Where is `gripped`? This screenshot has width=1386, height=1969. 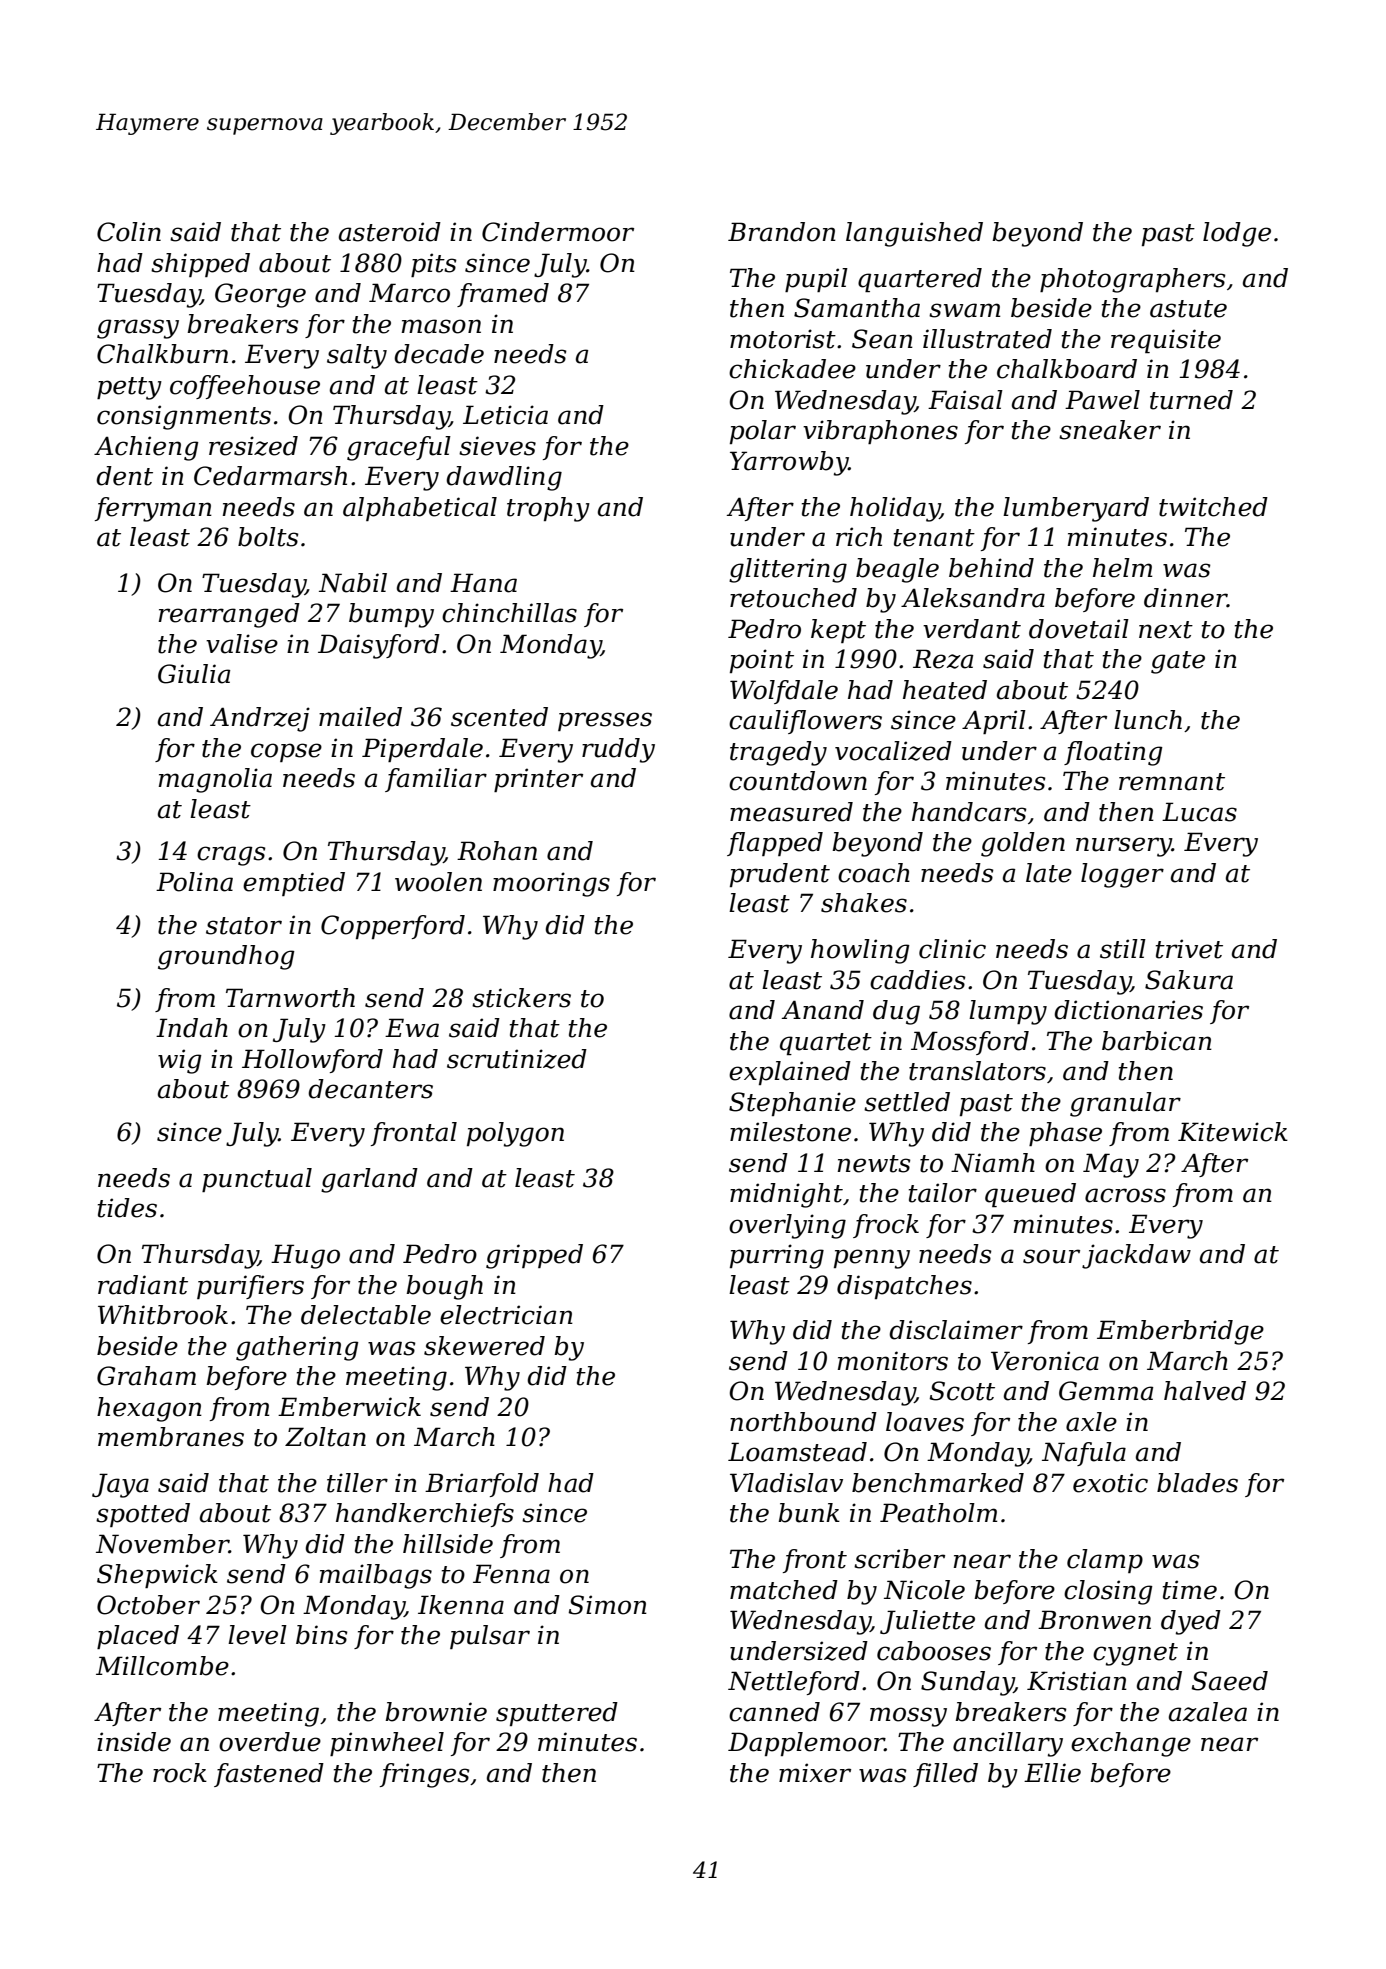
gripped is located at coordinates (534, 1256).
